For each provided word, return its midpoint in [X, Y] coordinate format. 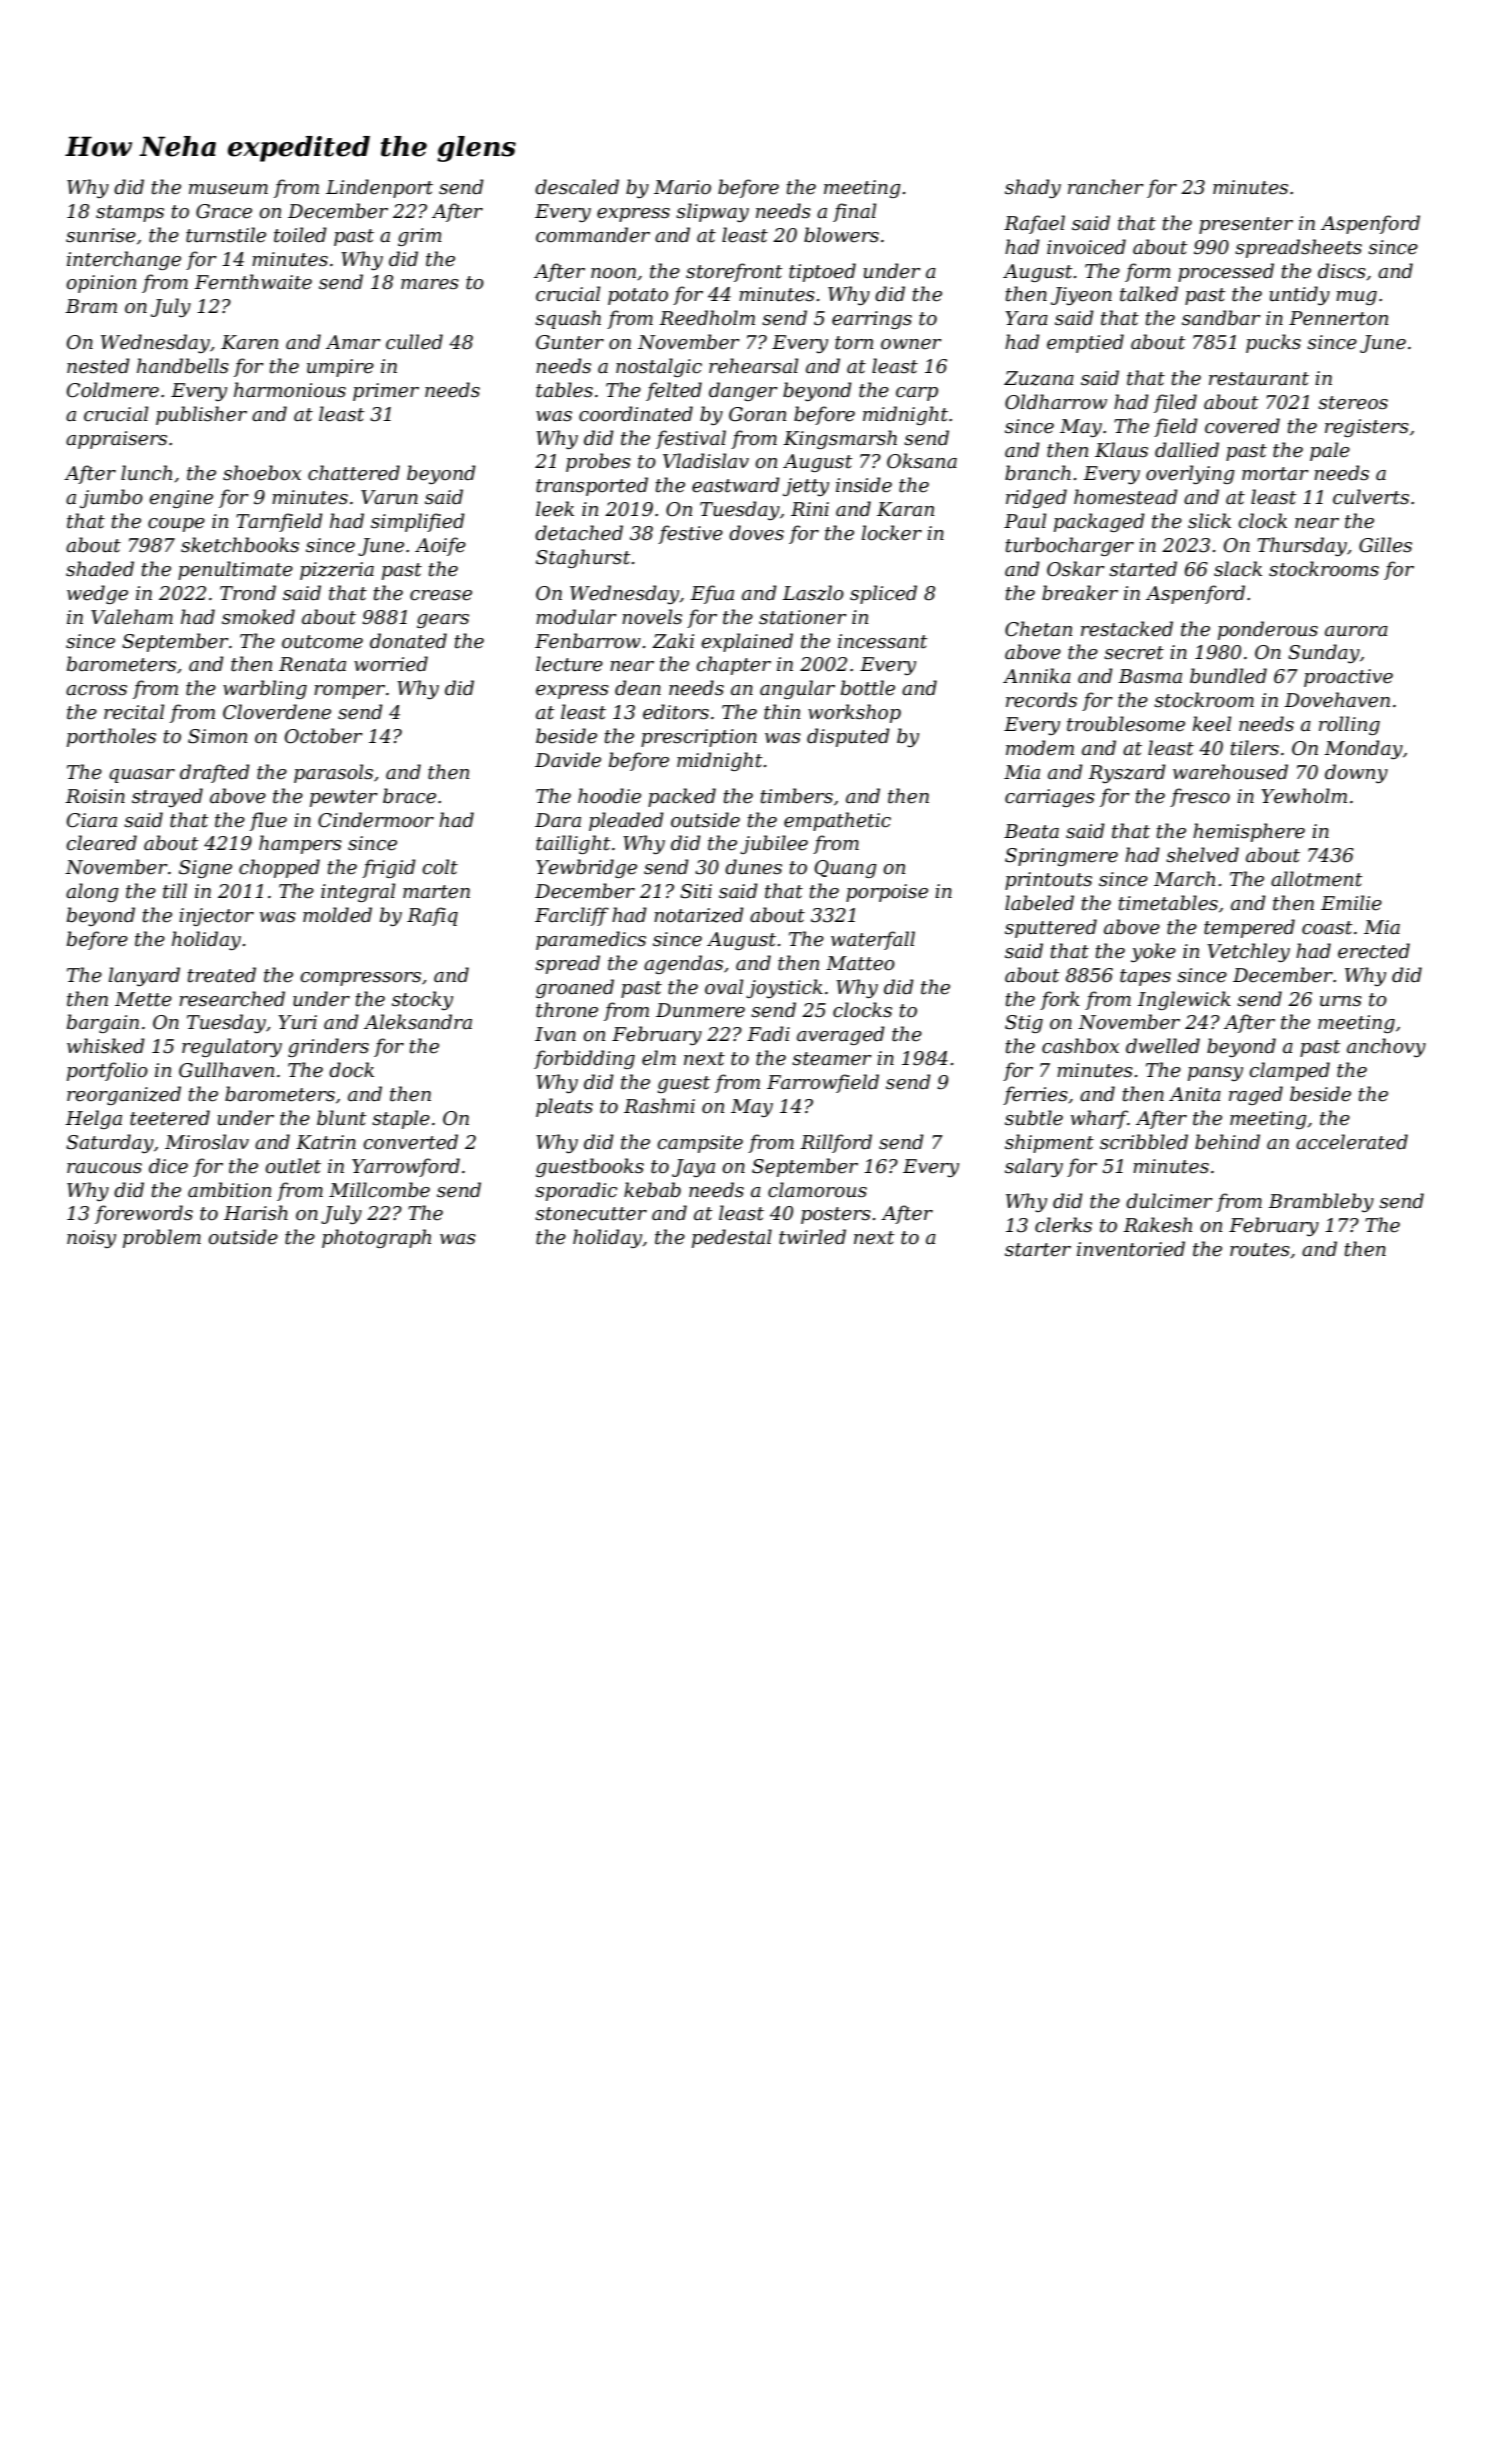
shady [1033, 188]
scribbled [1144, 1142]
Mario [682, 187]
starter [1038, 1250]
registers [1367, 428]
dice [168, 1166]
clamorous [817, 1190]
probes [598, 462]
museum [228, 189]
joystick [784, 988]
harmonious [290, 390]
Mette [143, 999]
